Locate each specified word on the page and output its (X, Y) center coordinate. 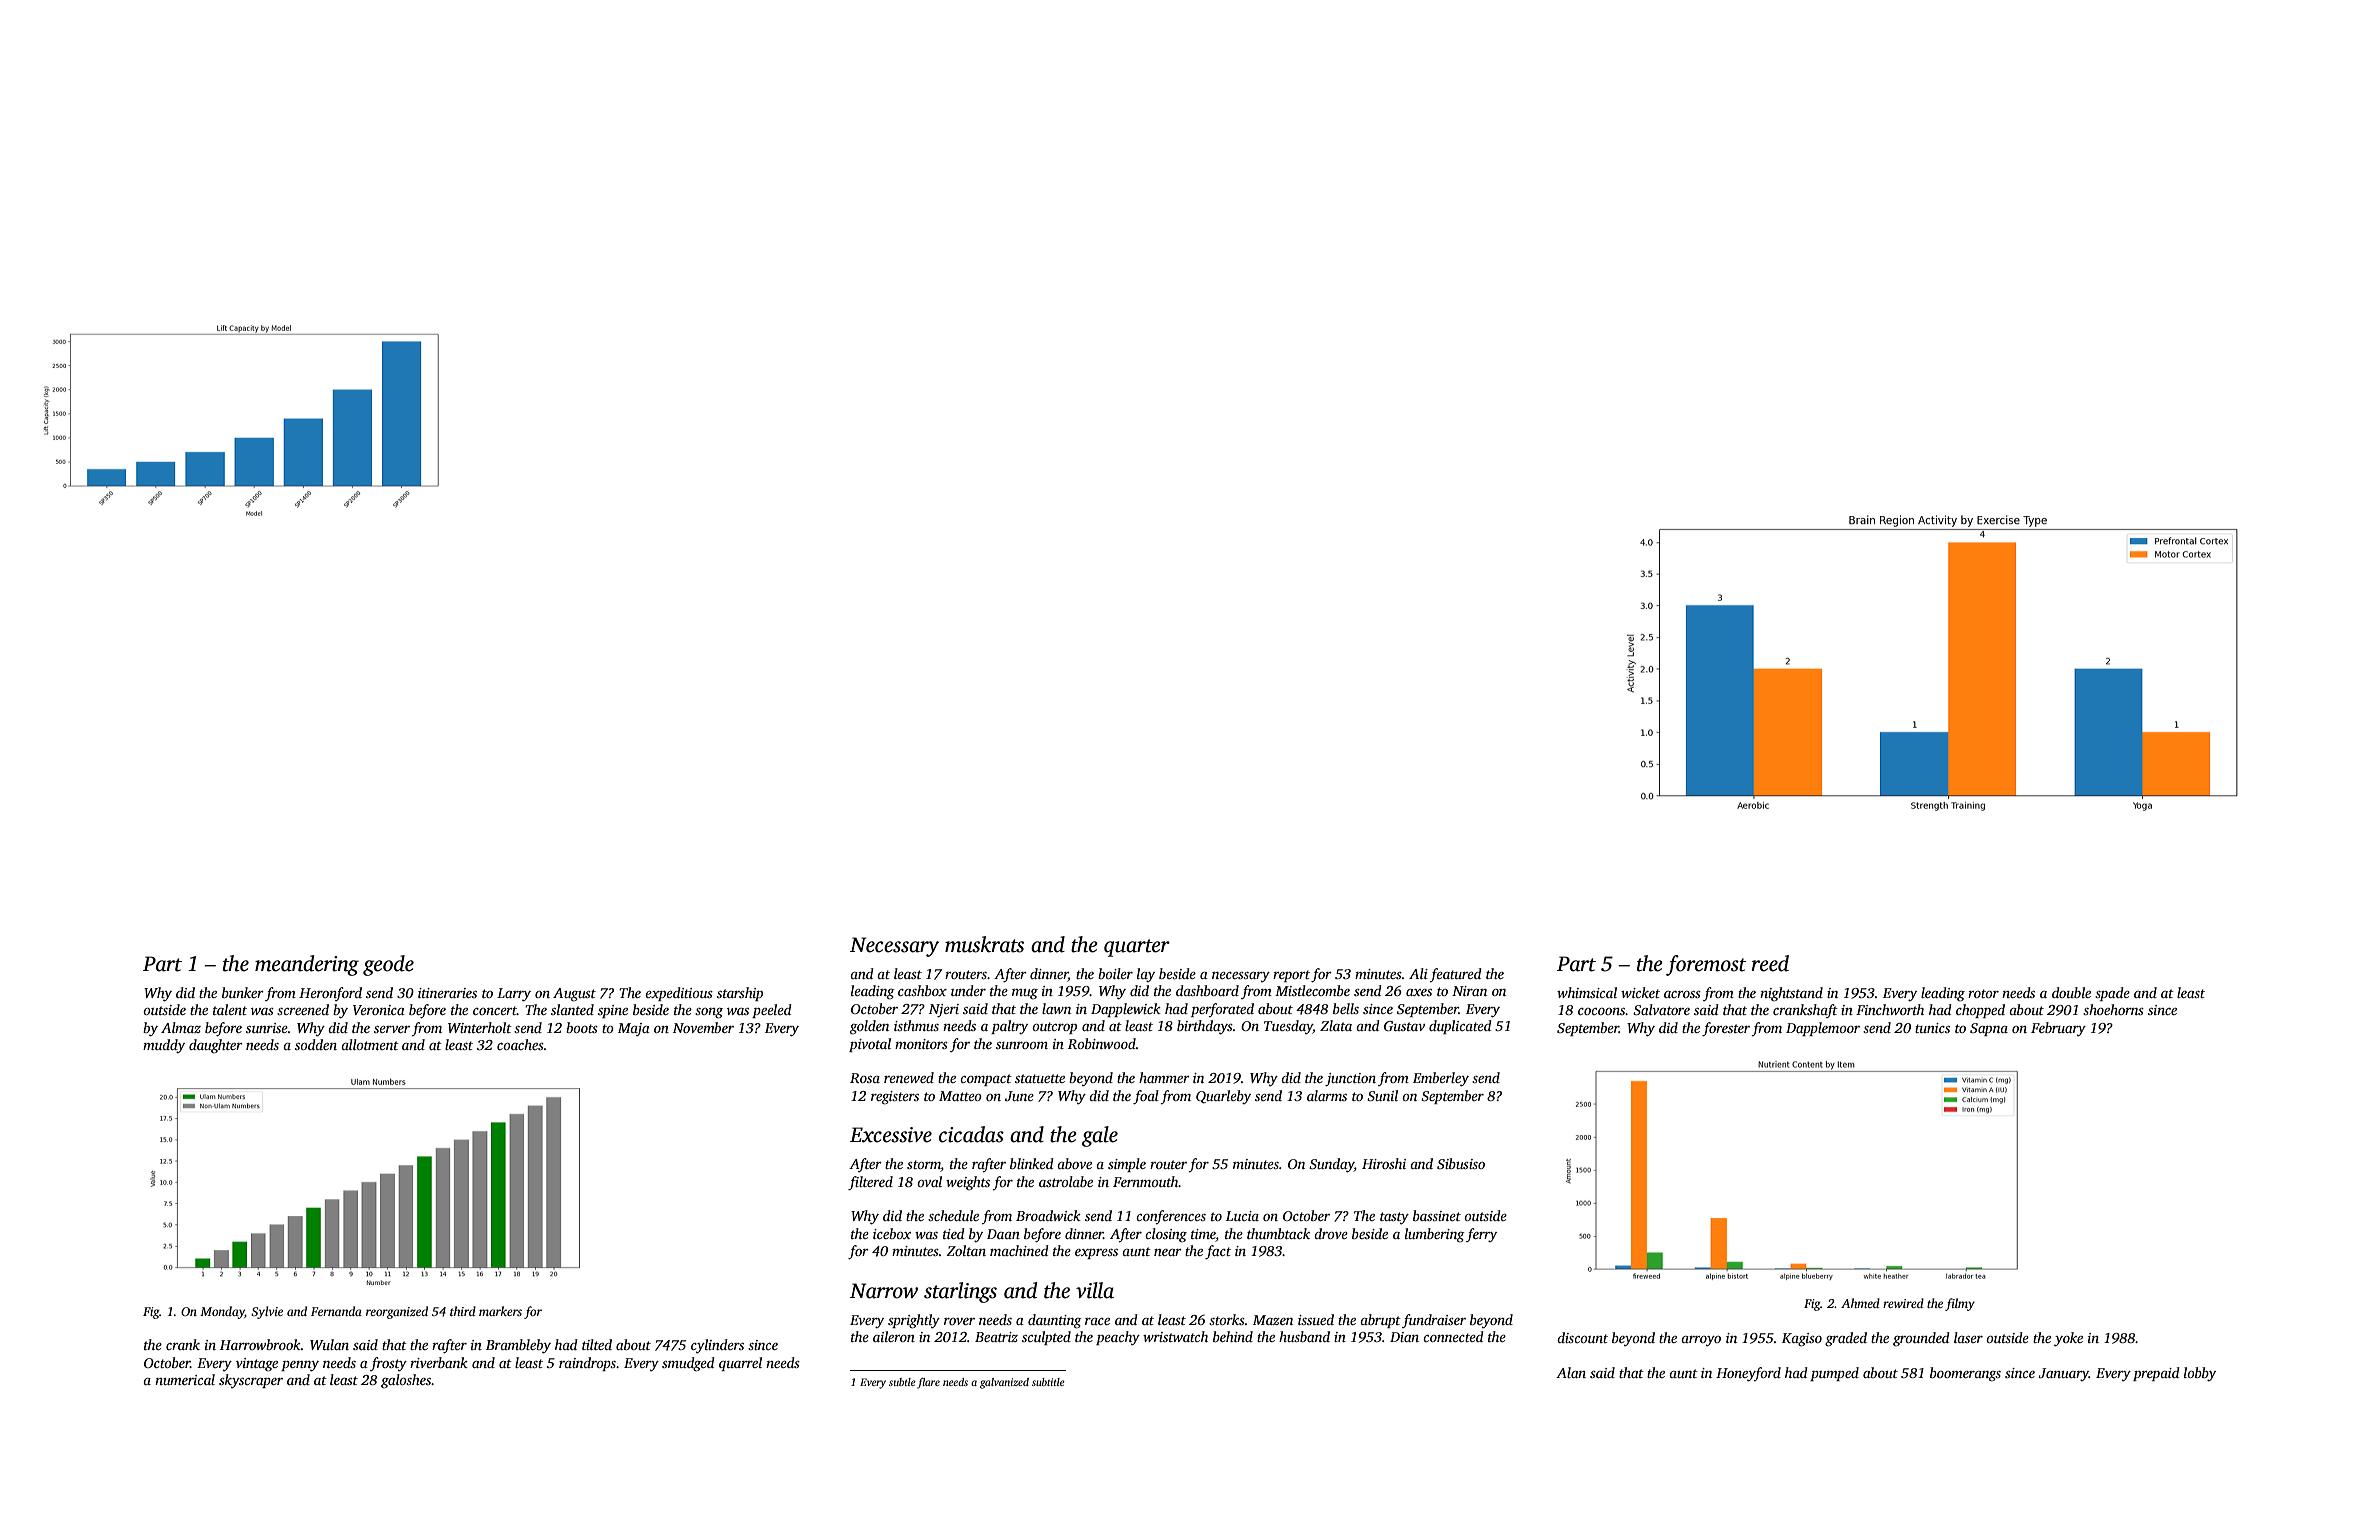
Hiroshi (1384, 1163)
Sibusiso (1461, 1163)
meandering (307, 965)
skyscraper (251, 1381)
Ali (1418, 973)
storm (924, 1166)
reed (1770, 963)
